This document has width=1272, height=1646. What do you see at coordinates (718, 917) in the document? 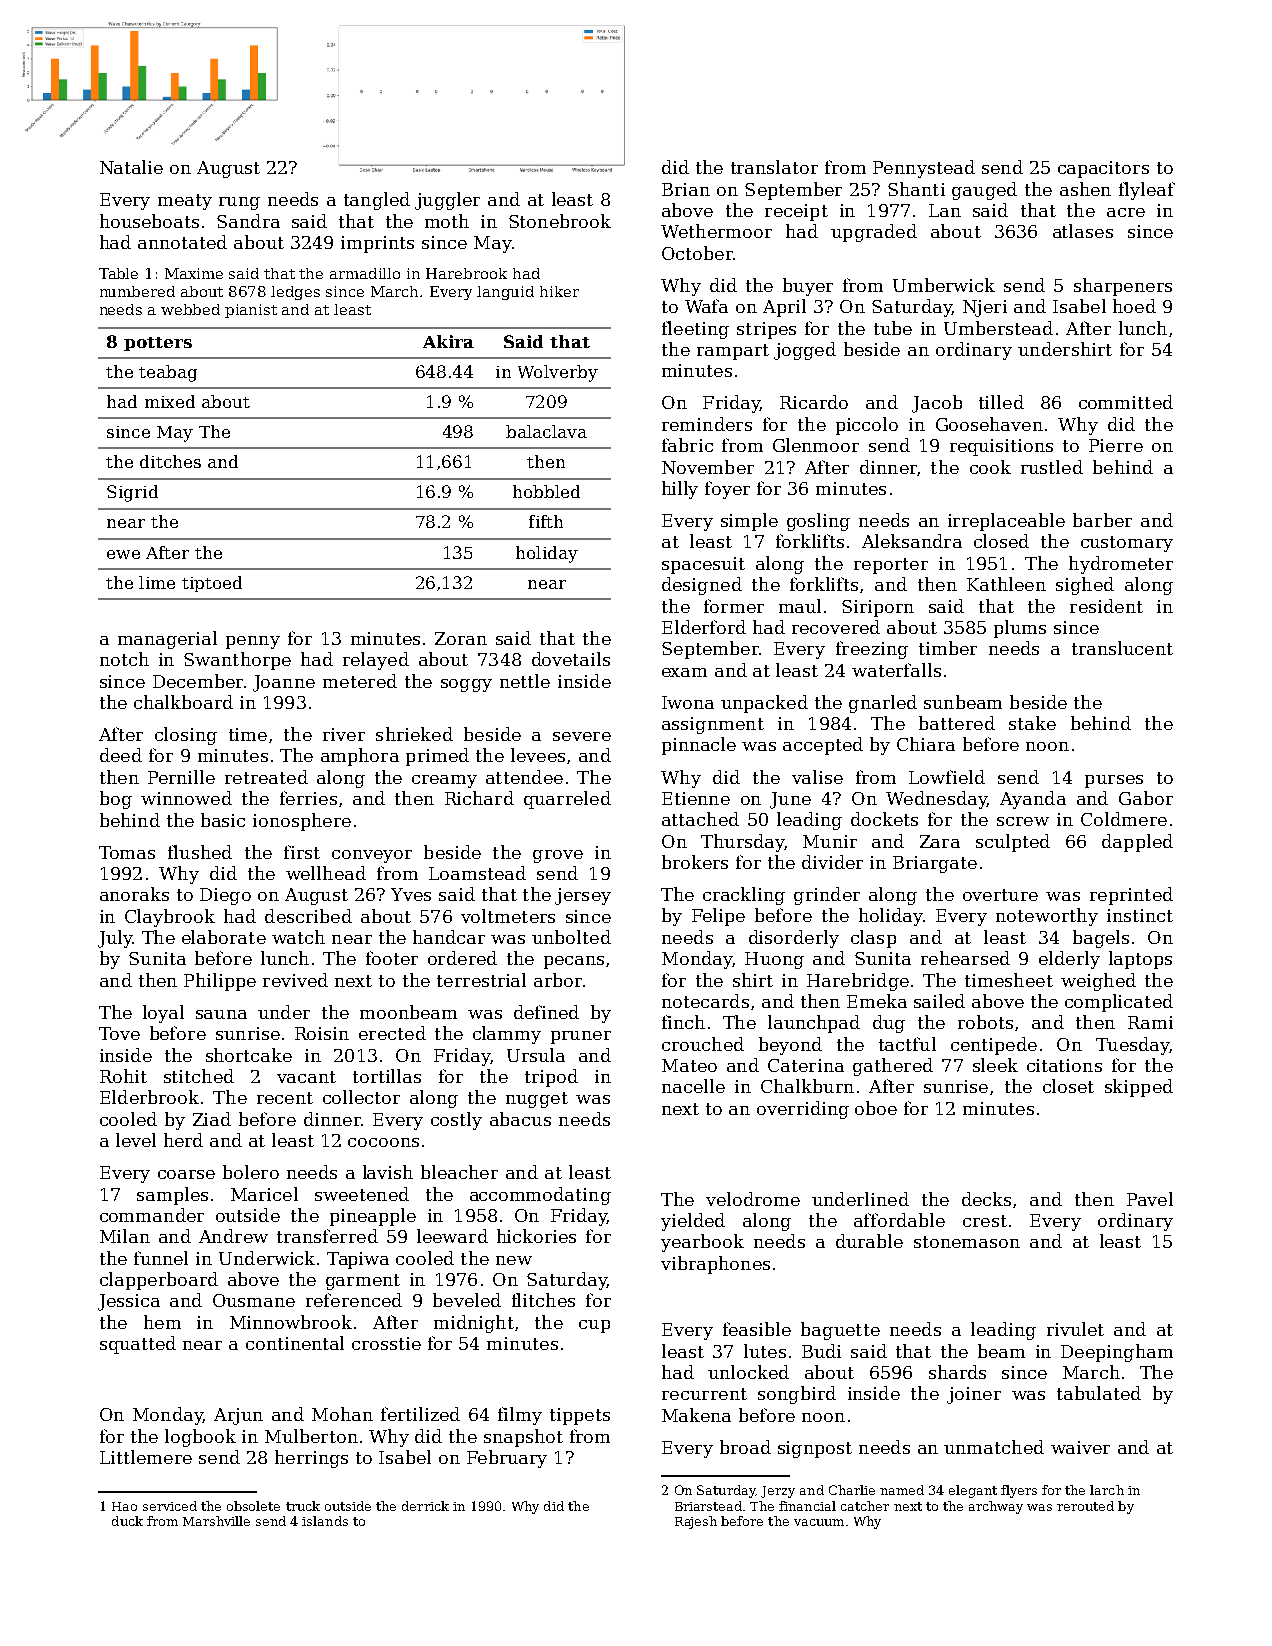
I see `Felipe` at bounding box center [718, 917].
